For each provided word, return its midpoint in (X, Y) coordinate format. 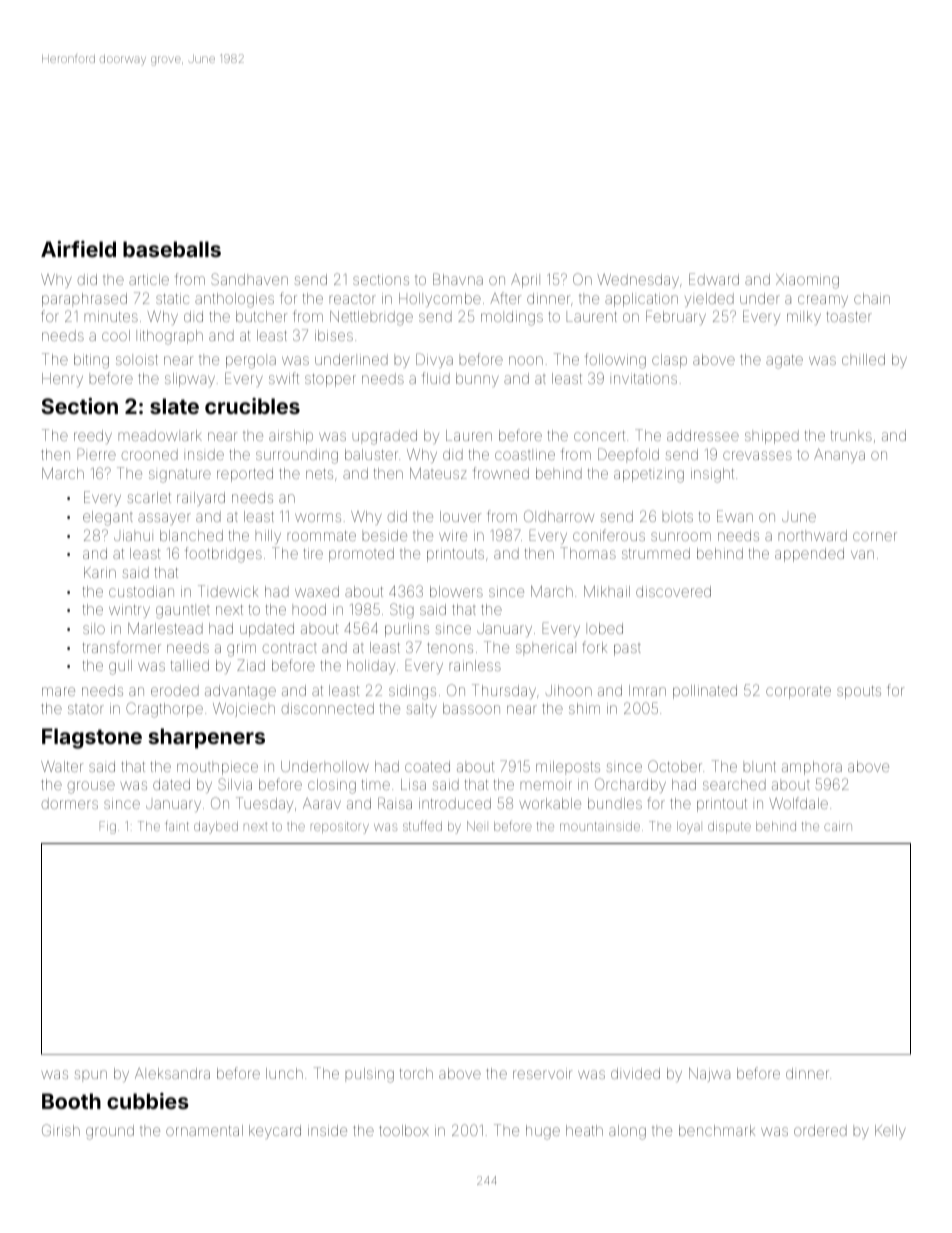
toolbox (404, 1130)
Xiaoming (807, 281)
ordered (820, 1130)
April (525, 281)
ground (110, 1132)
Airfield (78, 249)
